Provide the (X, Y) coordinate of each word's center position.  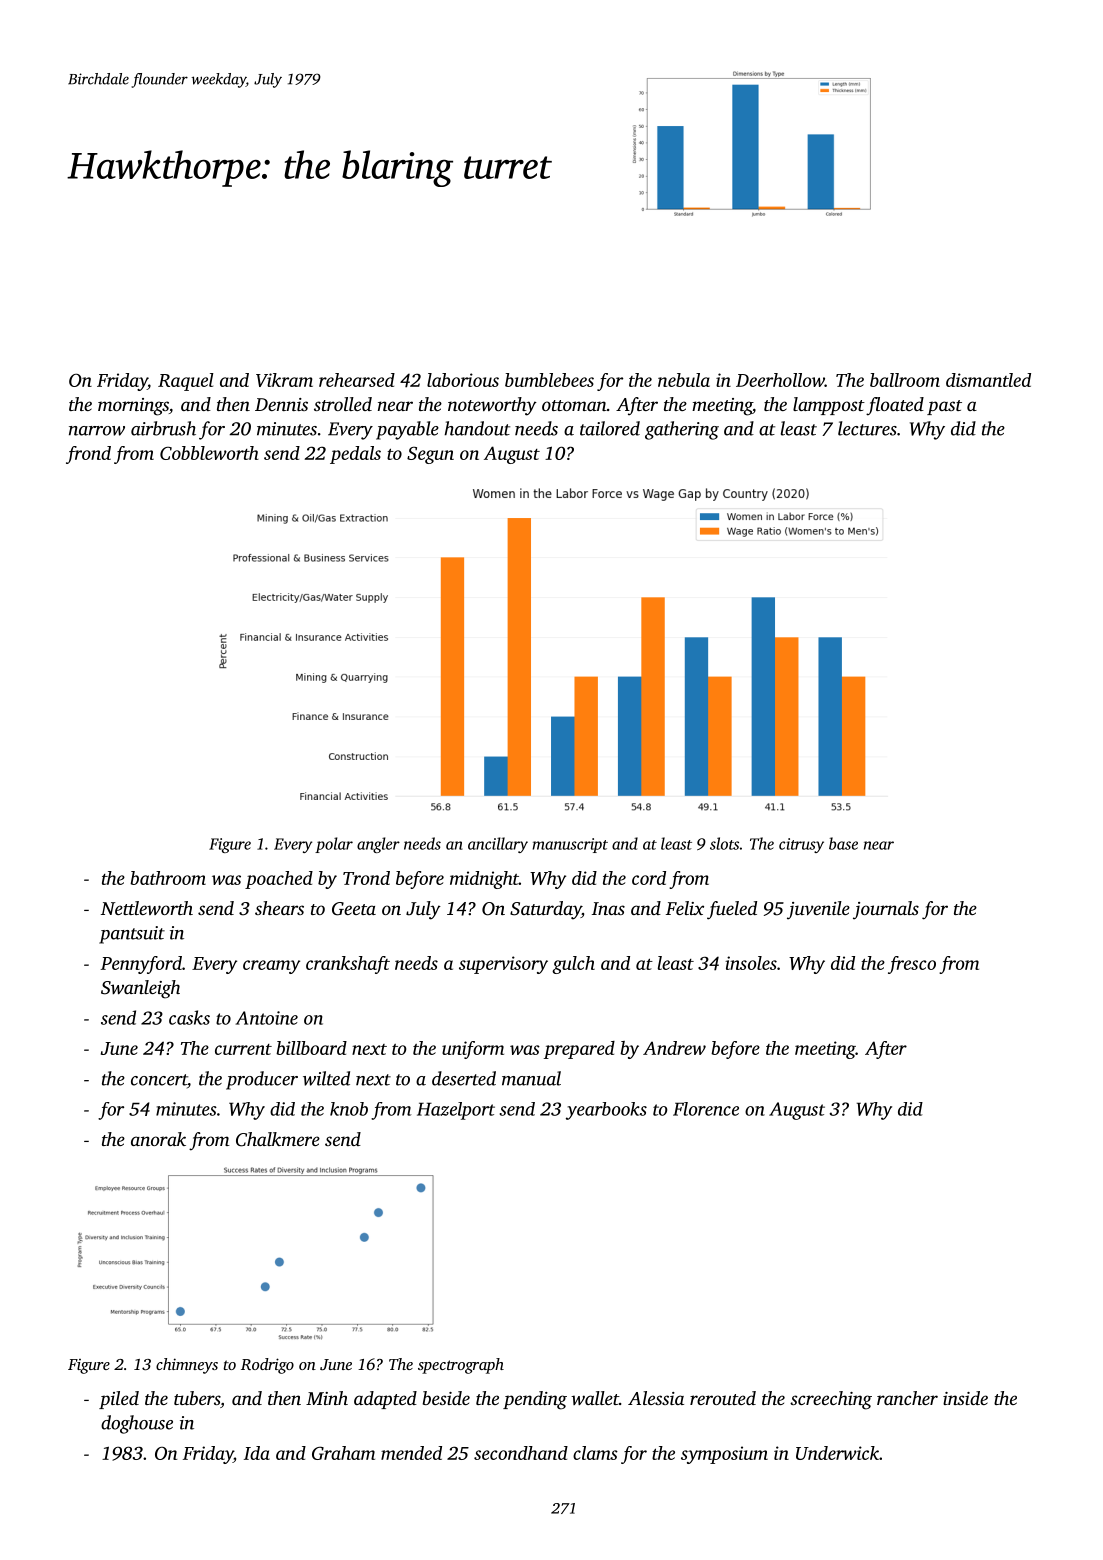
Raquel (186, 382)
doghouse (137, 1424)
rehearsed (357, 380)
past (944, 407)
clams (595, 1453)
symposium (724, 1455)
